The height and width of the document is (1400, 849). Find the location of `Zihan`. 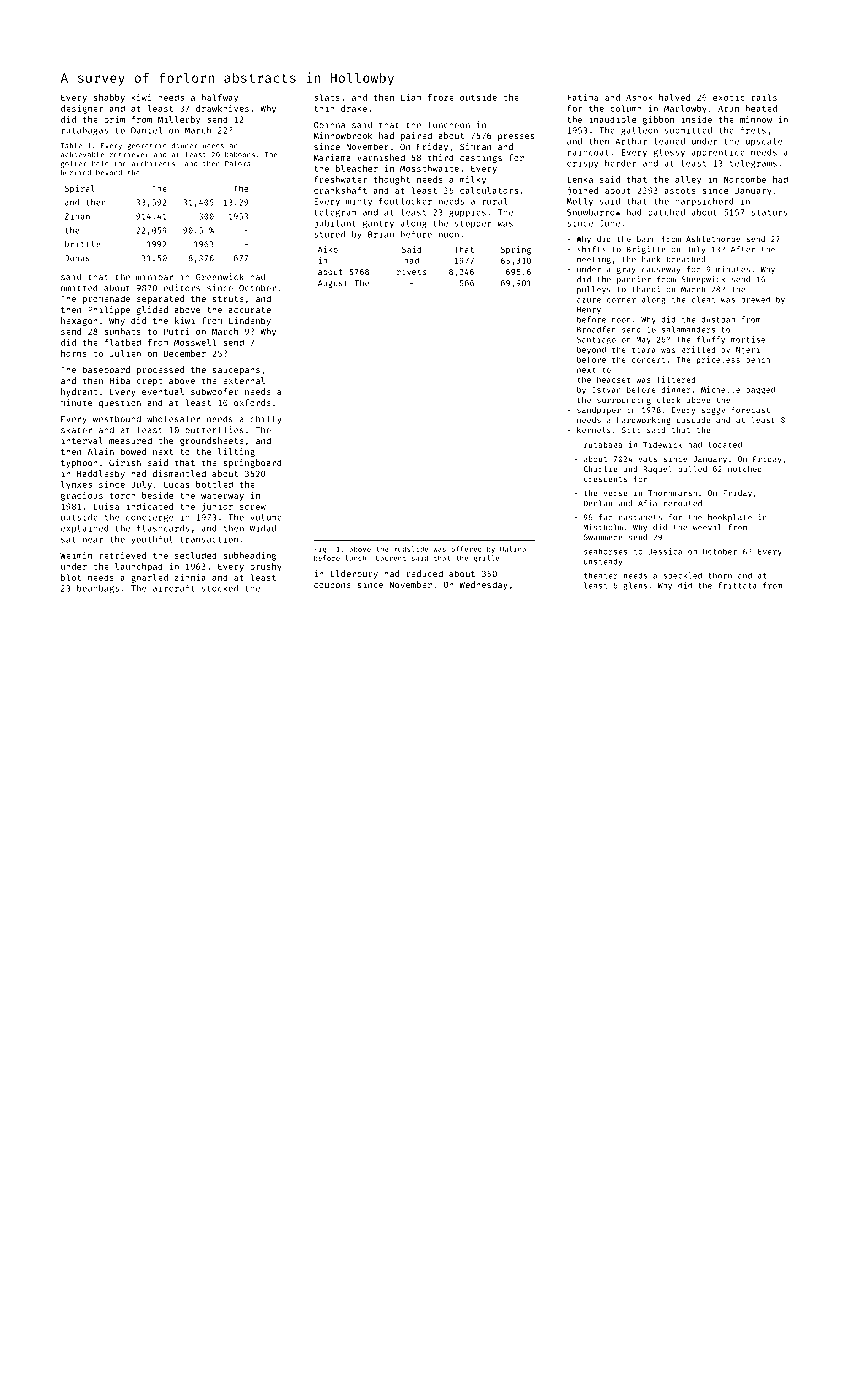

Zihan is located at coordinates (77, 216).
